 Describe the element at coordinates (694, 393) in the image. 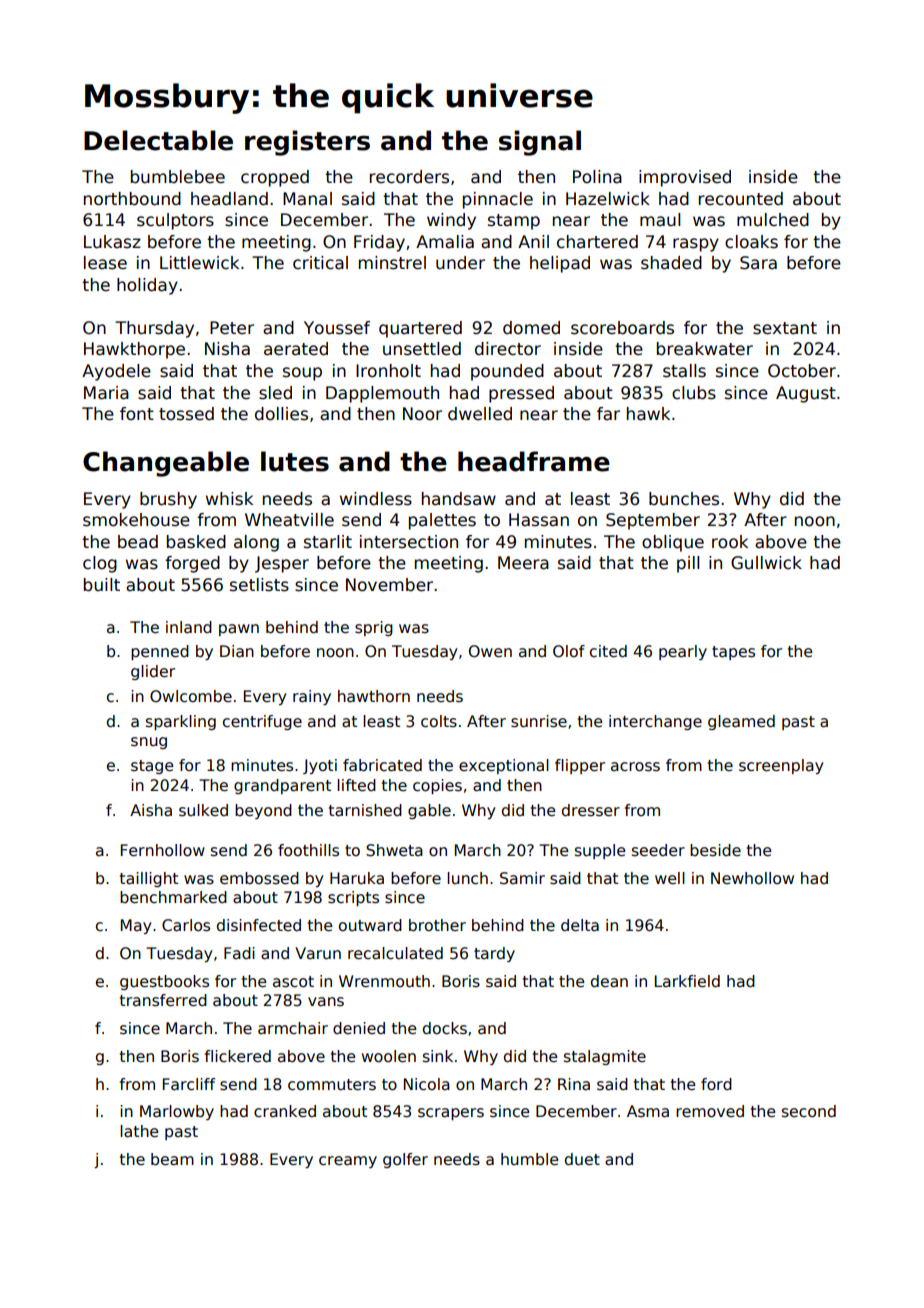

I see `clubs` at that location.
